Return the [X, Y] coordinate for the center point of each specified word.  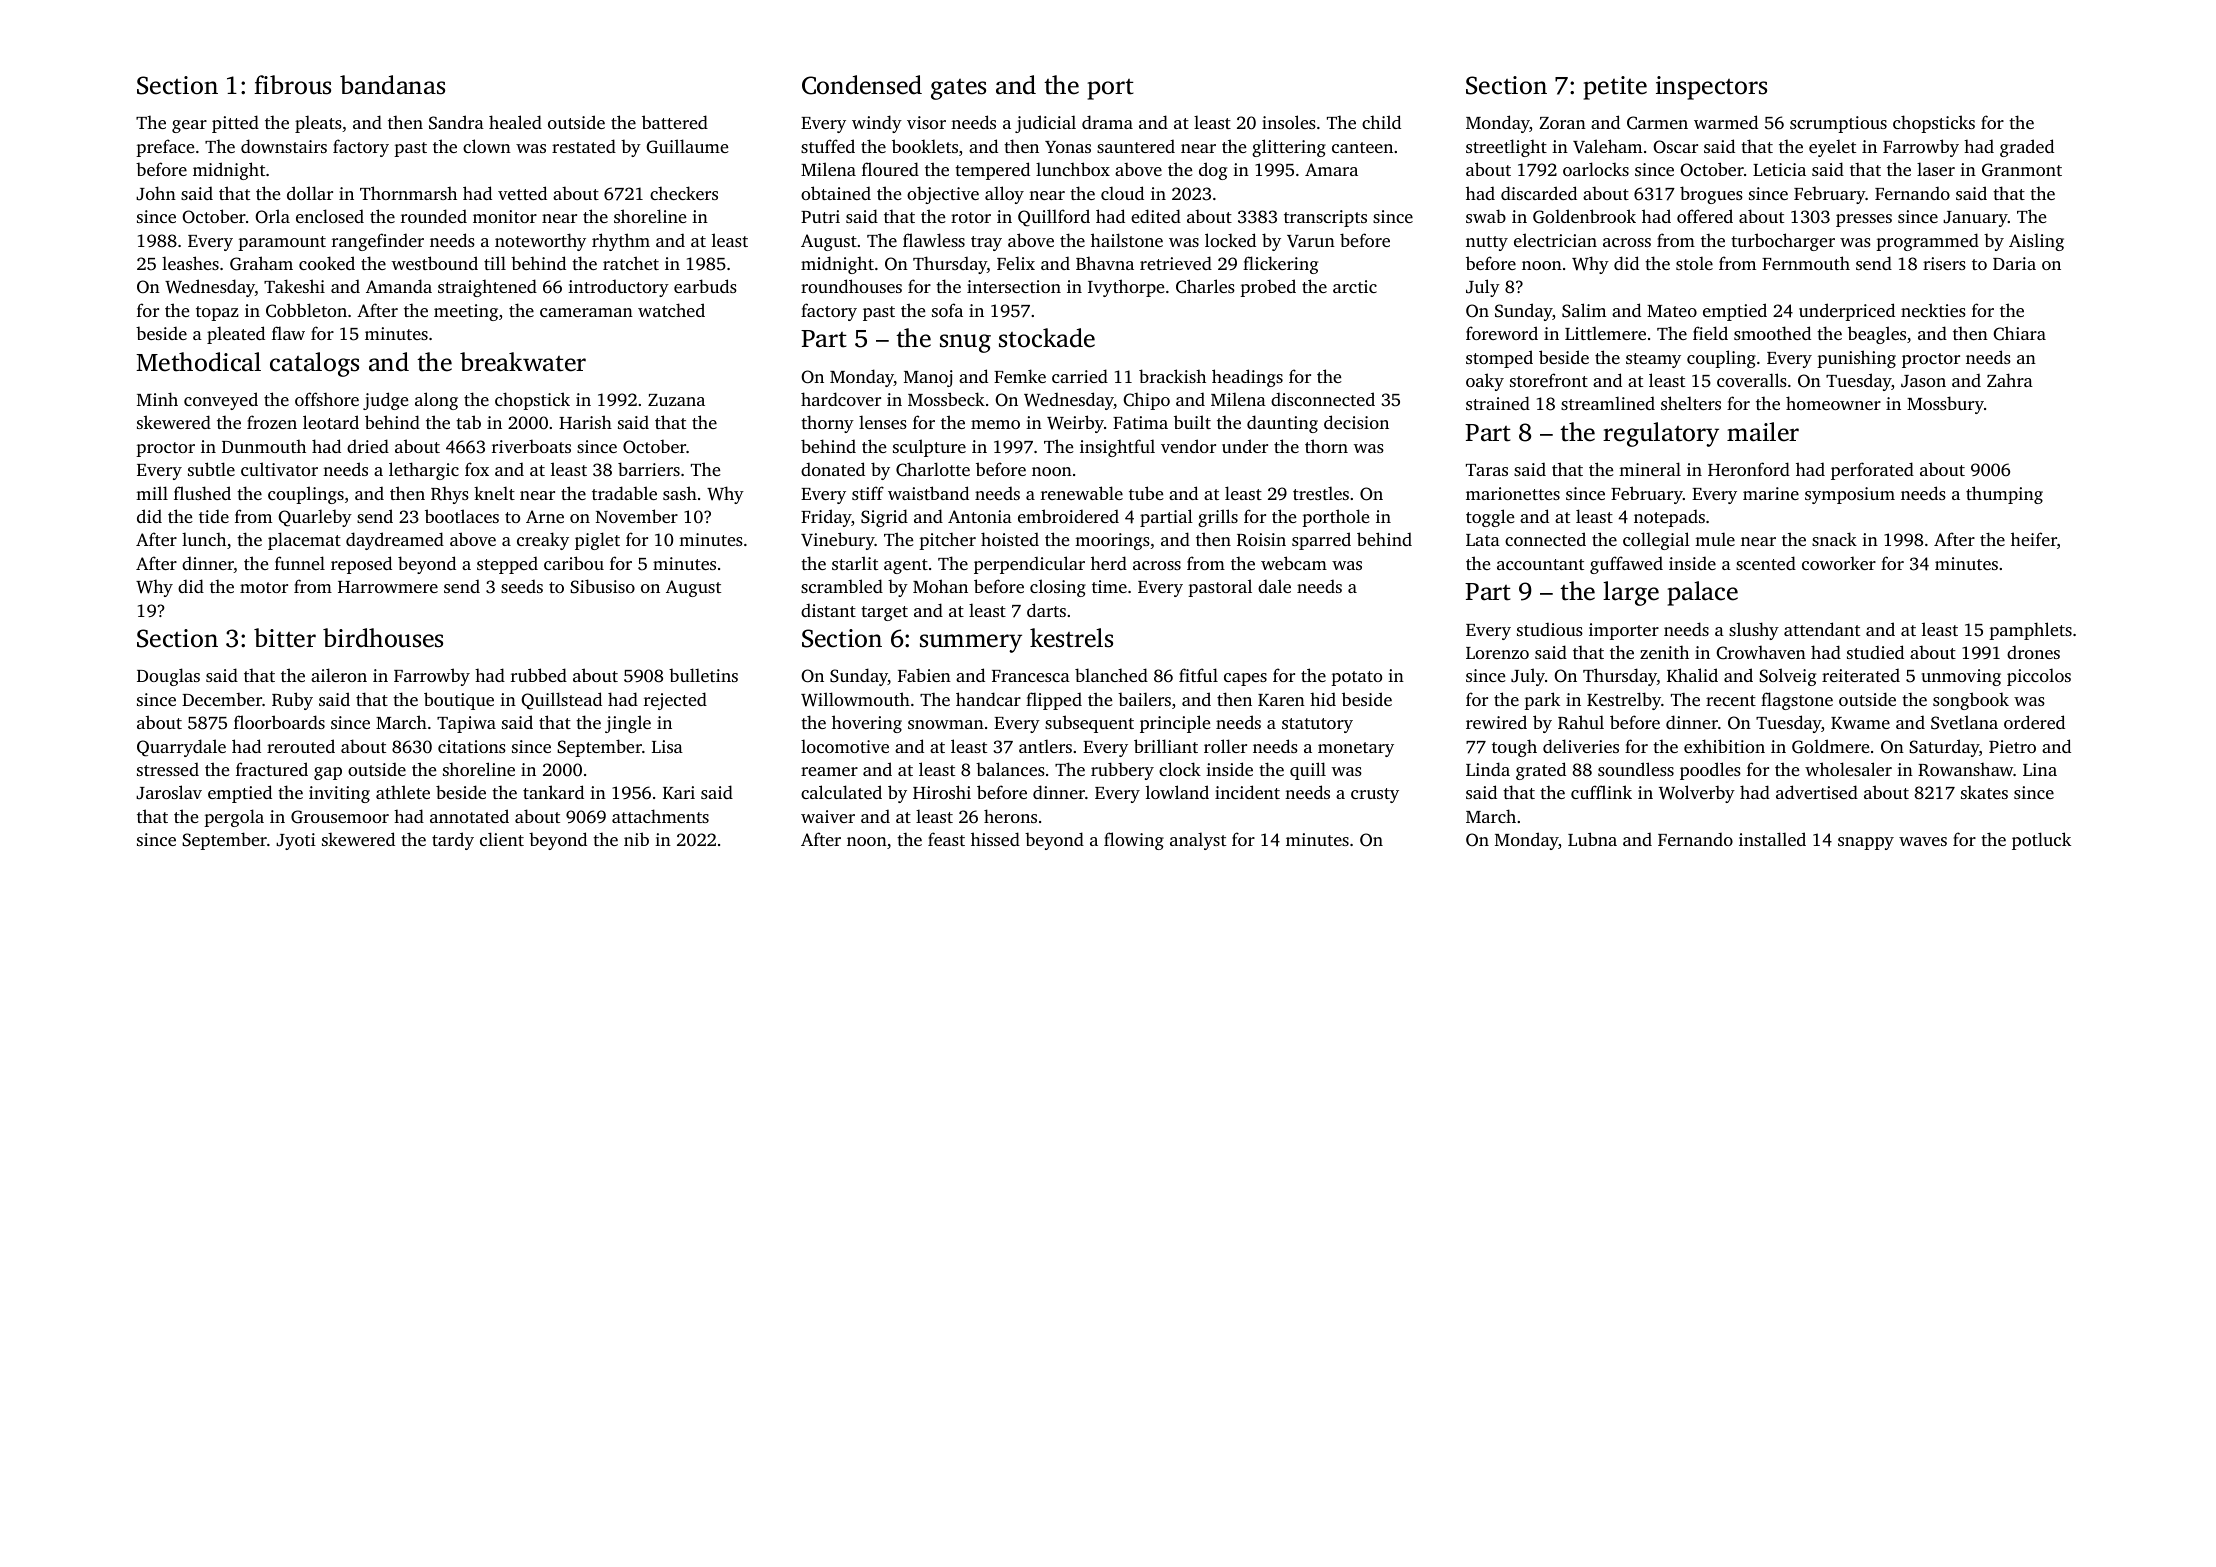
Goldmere [1830, 746]
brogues [1711, 195]
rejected [675, 701]
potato [1356, 678]
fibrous [292, 85]
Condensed [862, 85]
